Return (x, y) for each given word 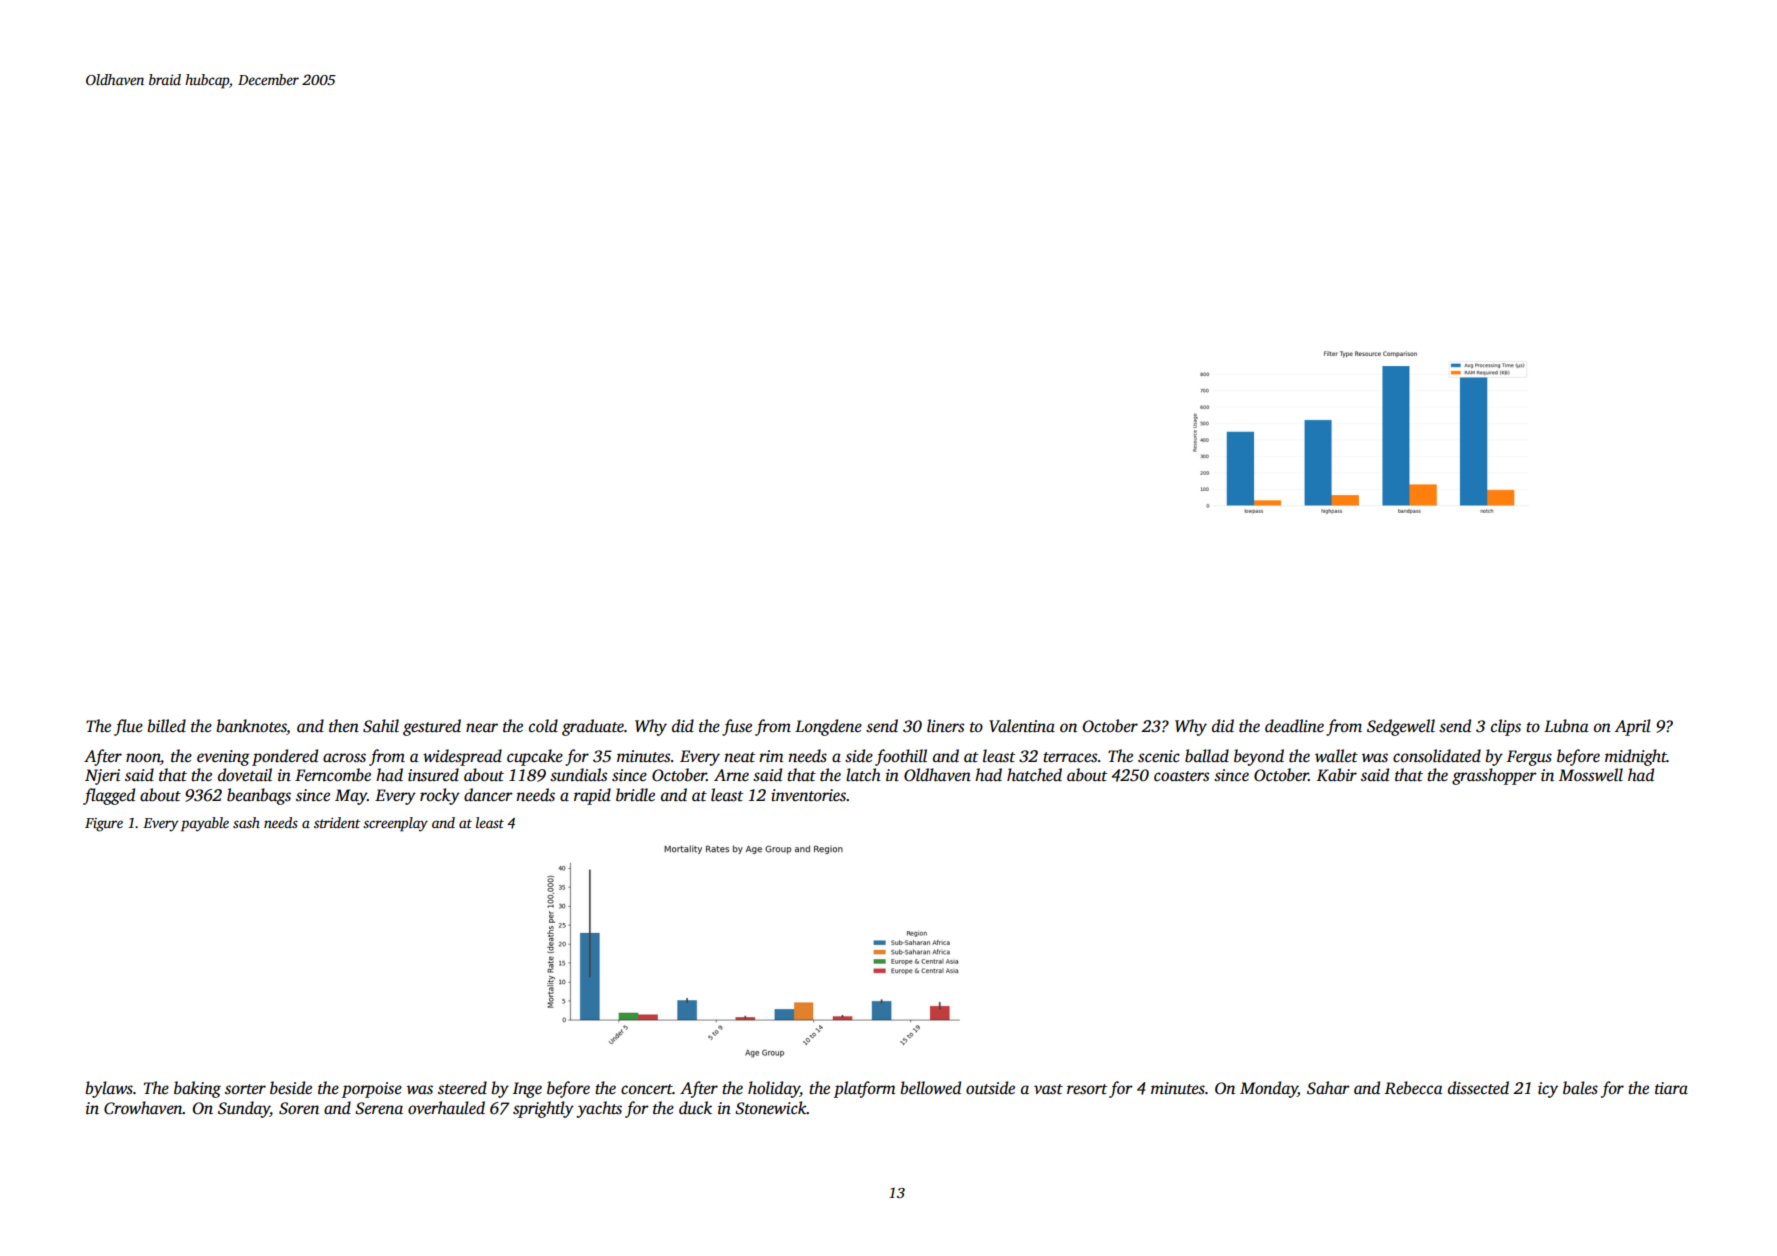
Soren (299, 1108)
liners (945, 726)
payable (205, 824)
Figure (104, 825)
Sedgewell (1401, 727)
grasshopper (1494, 776)
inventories (808, 795)
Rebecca (1414, 1088)
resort (1087, 1089)
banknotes (251, 727)
